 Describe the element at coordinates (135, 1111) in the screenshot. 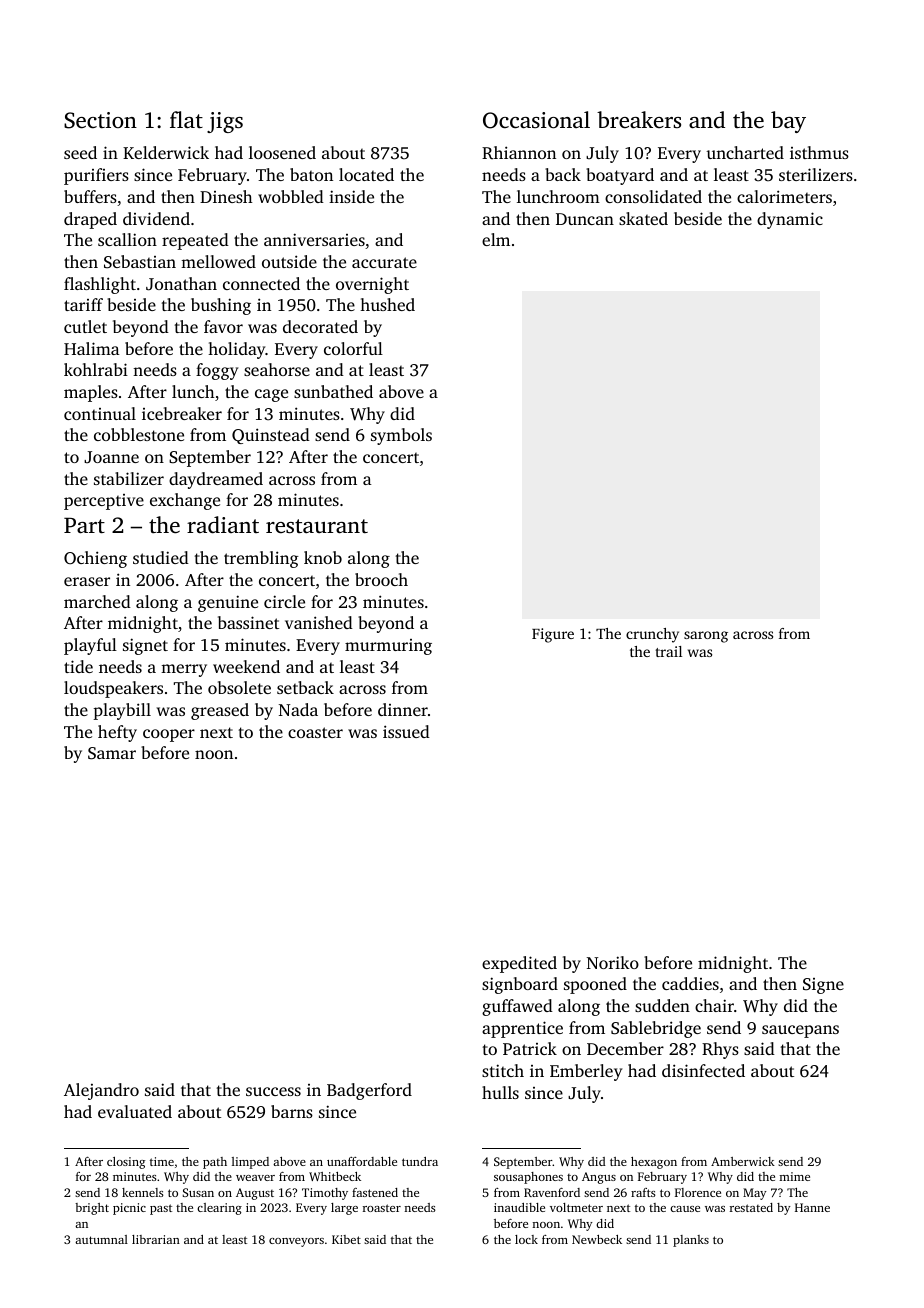

I see `evaluated` at that location.
